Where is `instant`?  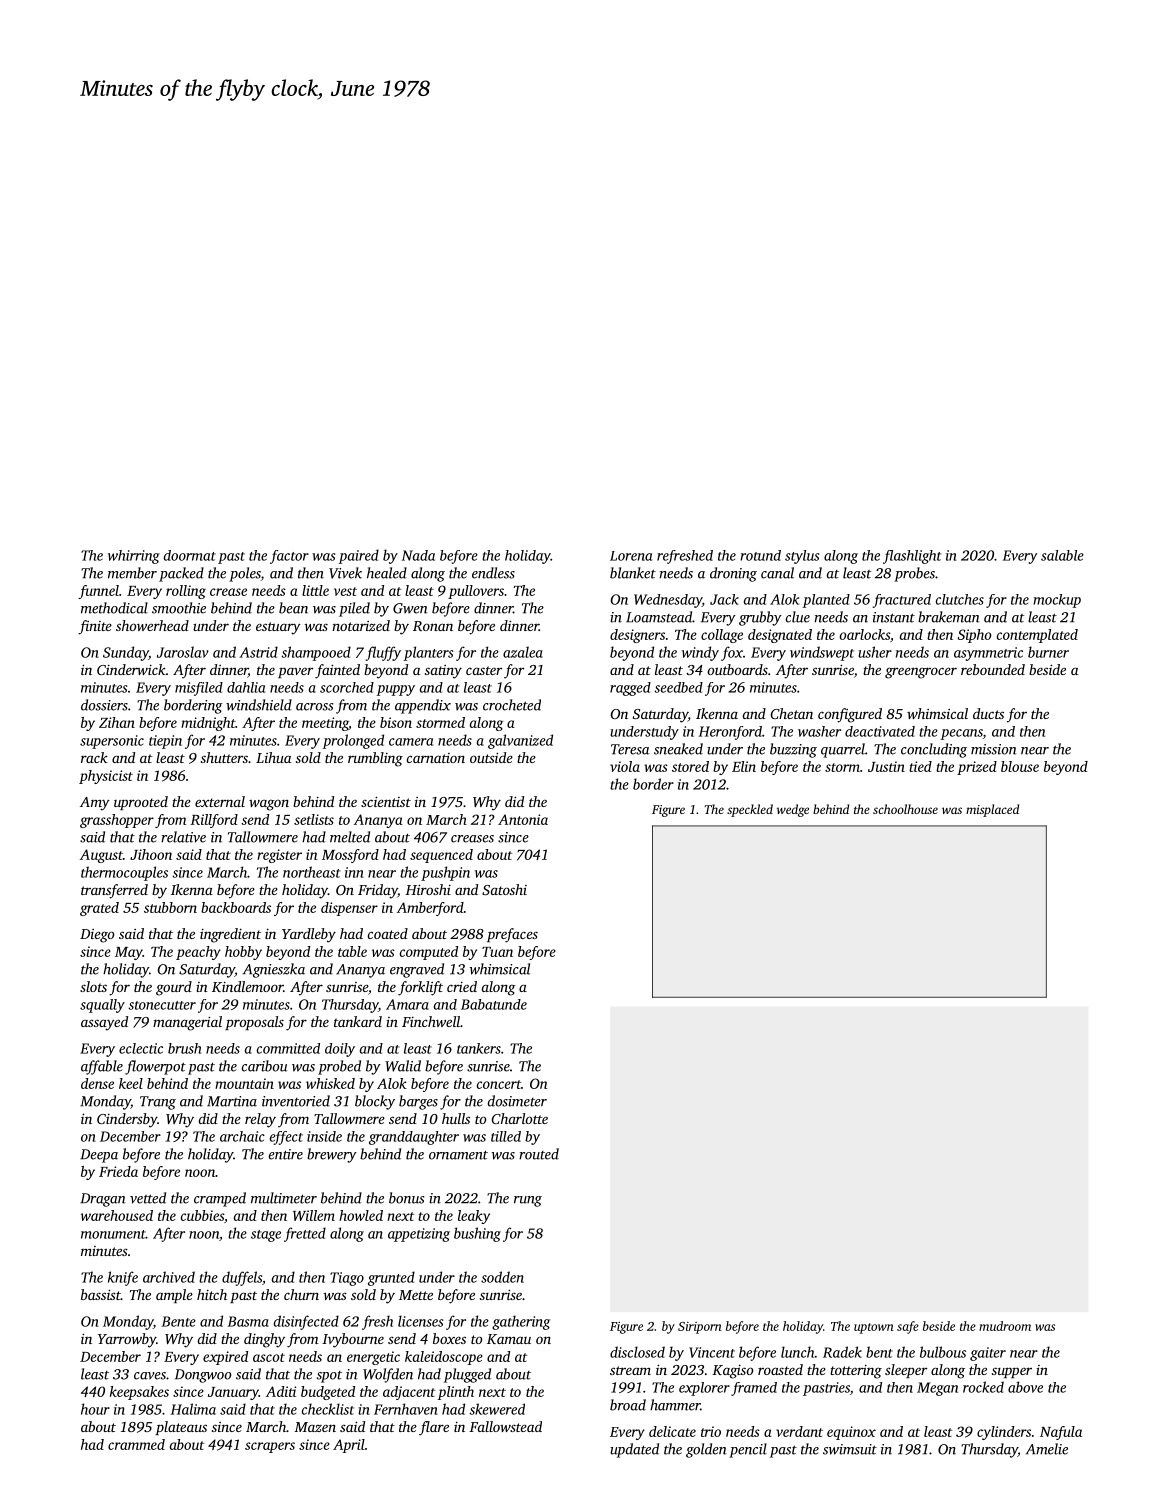
instant is located at coordinates (894, 617).
